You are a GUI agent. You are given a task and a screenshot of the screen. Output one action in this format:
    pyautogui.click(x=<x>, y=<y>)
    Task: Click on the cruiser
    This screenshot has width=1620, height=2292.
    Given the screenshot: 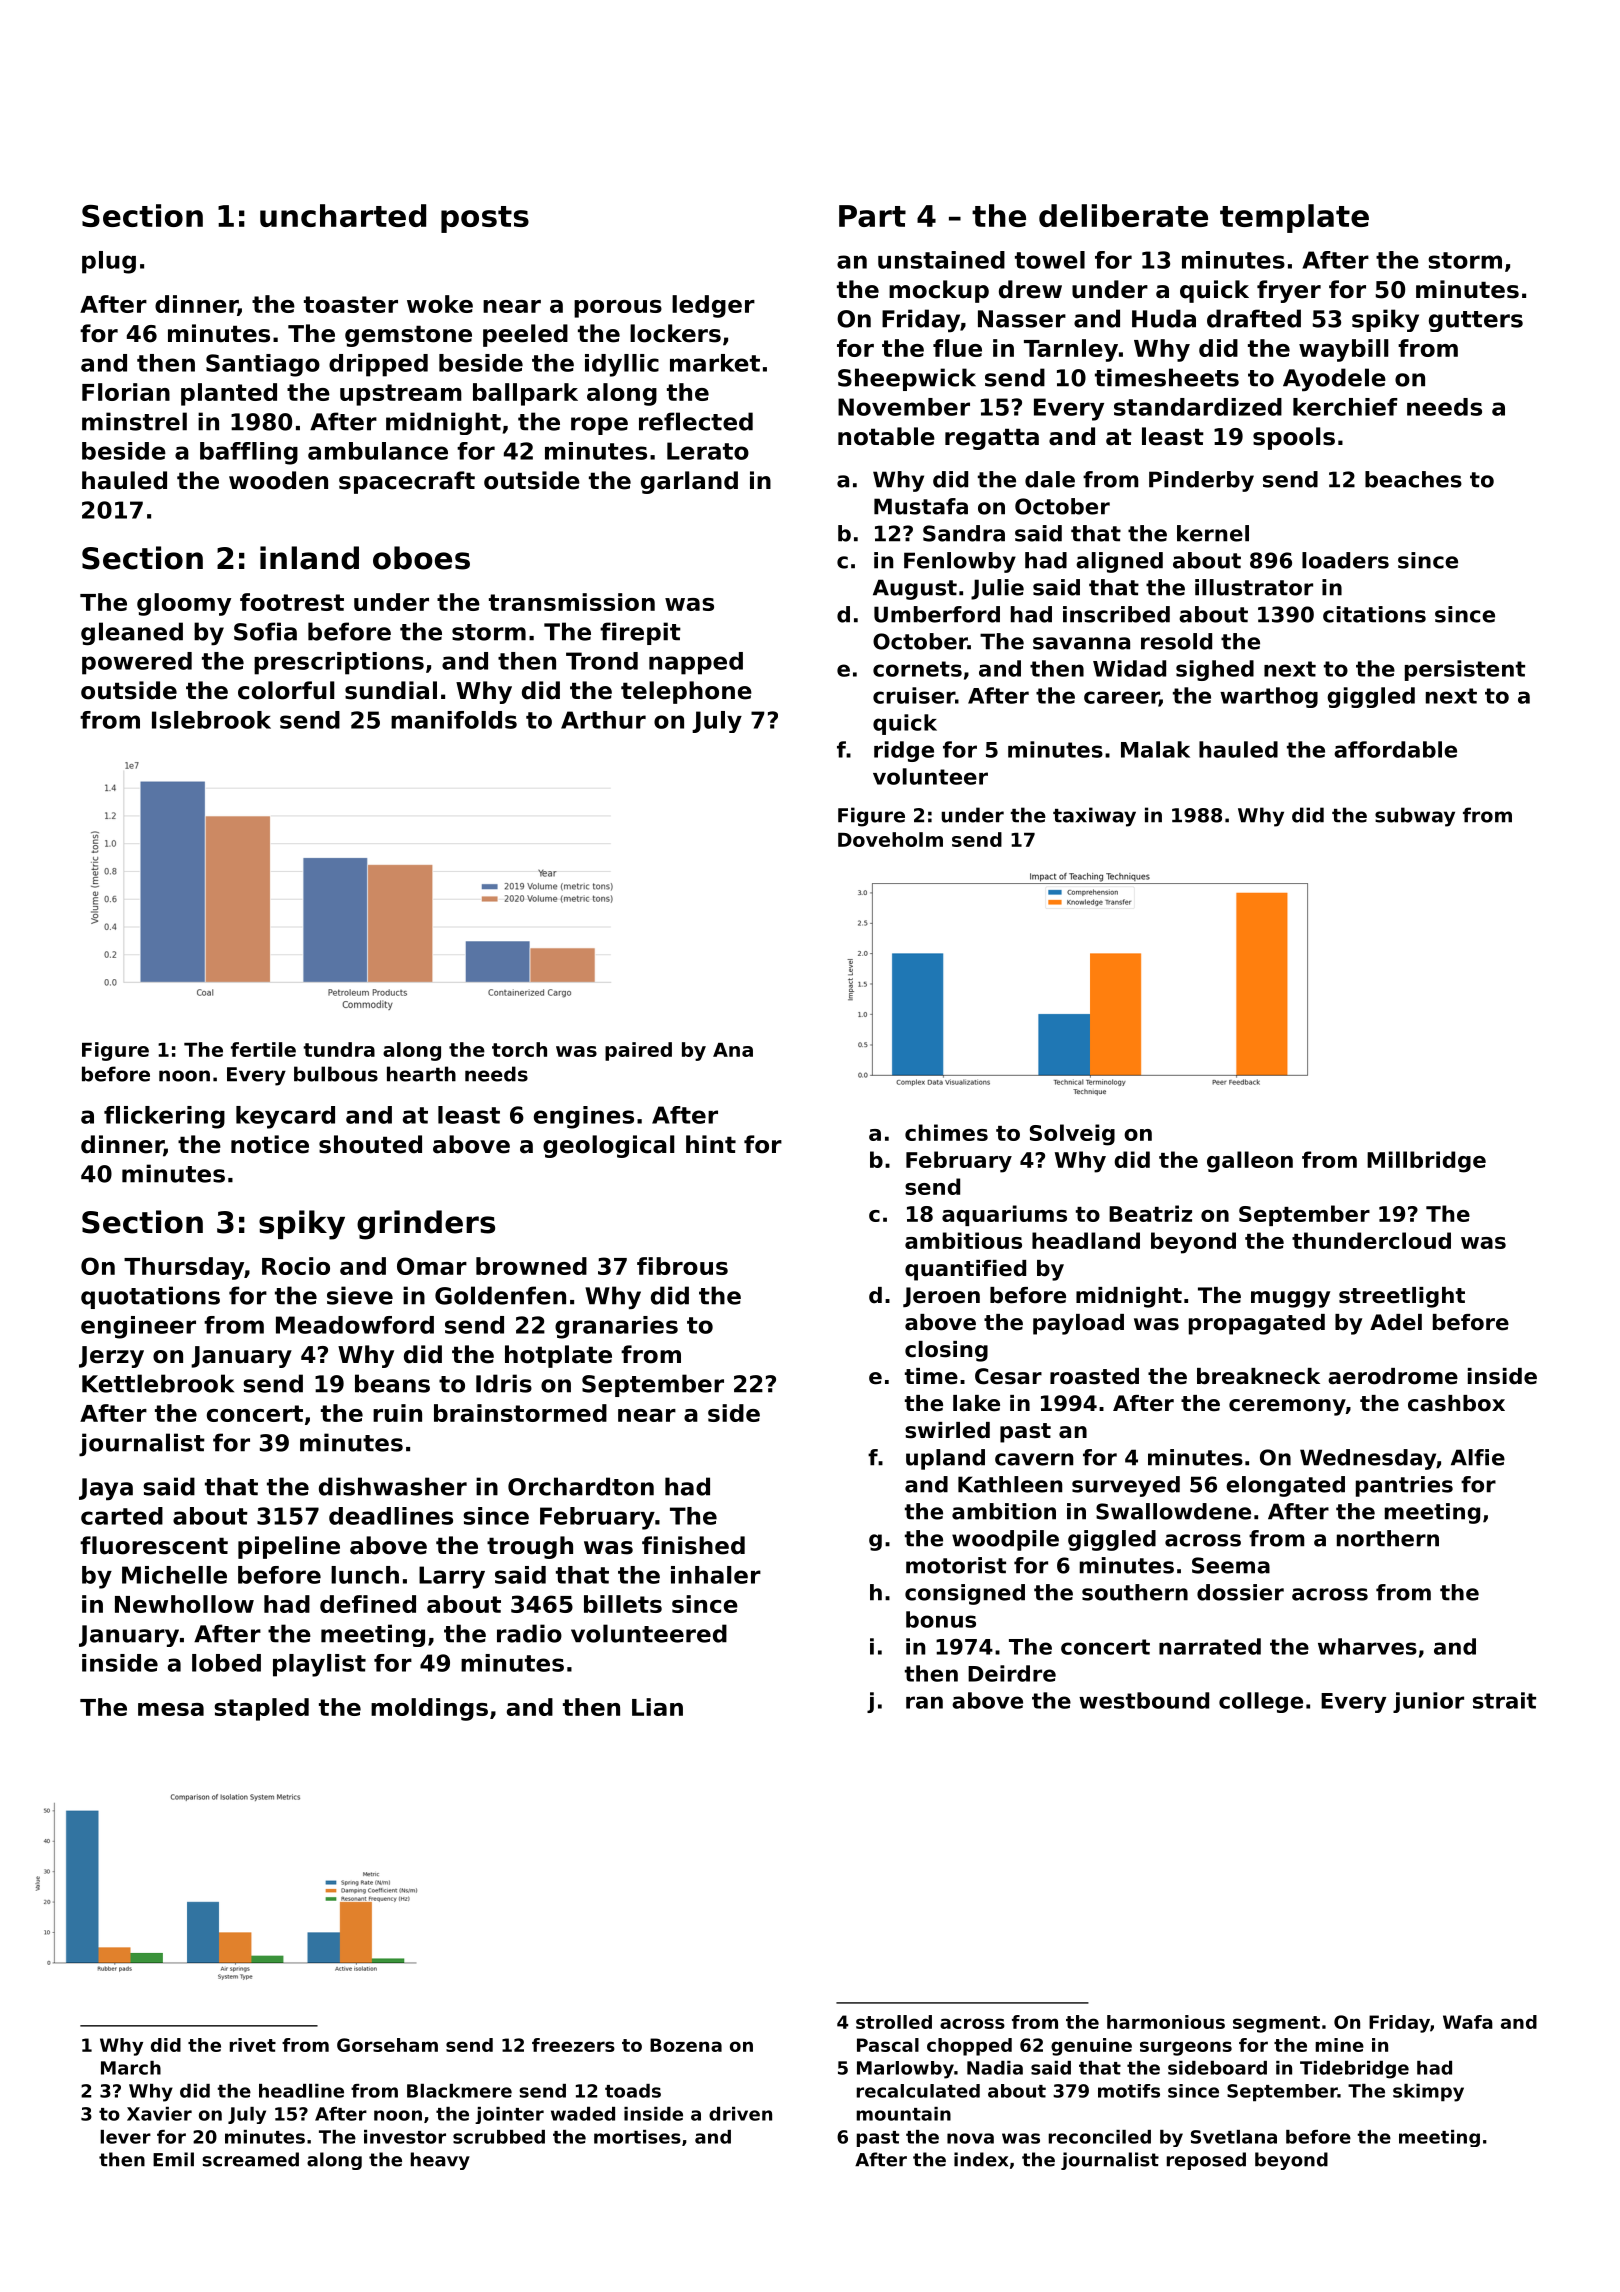 What is the action you would take?
    pyautogui.click(x=914, y=695)
